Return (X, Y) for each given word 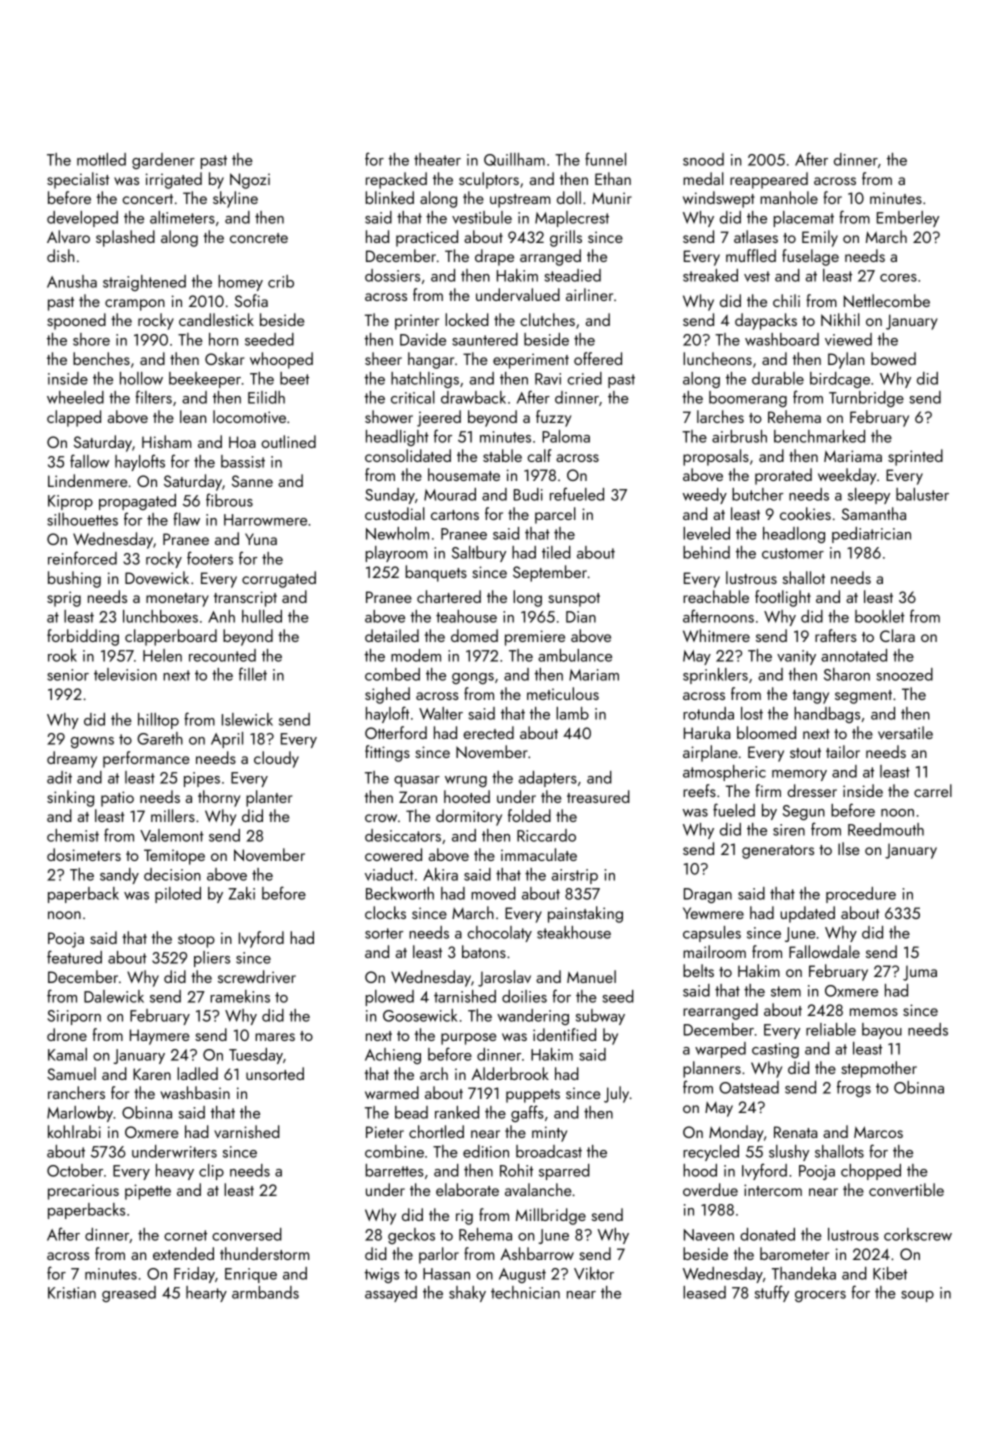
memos (874, 1012)
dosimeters (84, 854)
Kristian (72, 1293)
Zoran (418, 797)
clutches (547, 319)
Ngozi (250, 181)
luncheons (717, 358)
